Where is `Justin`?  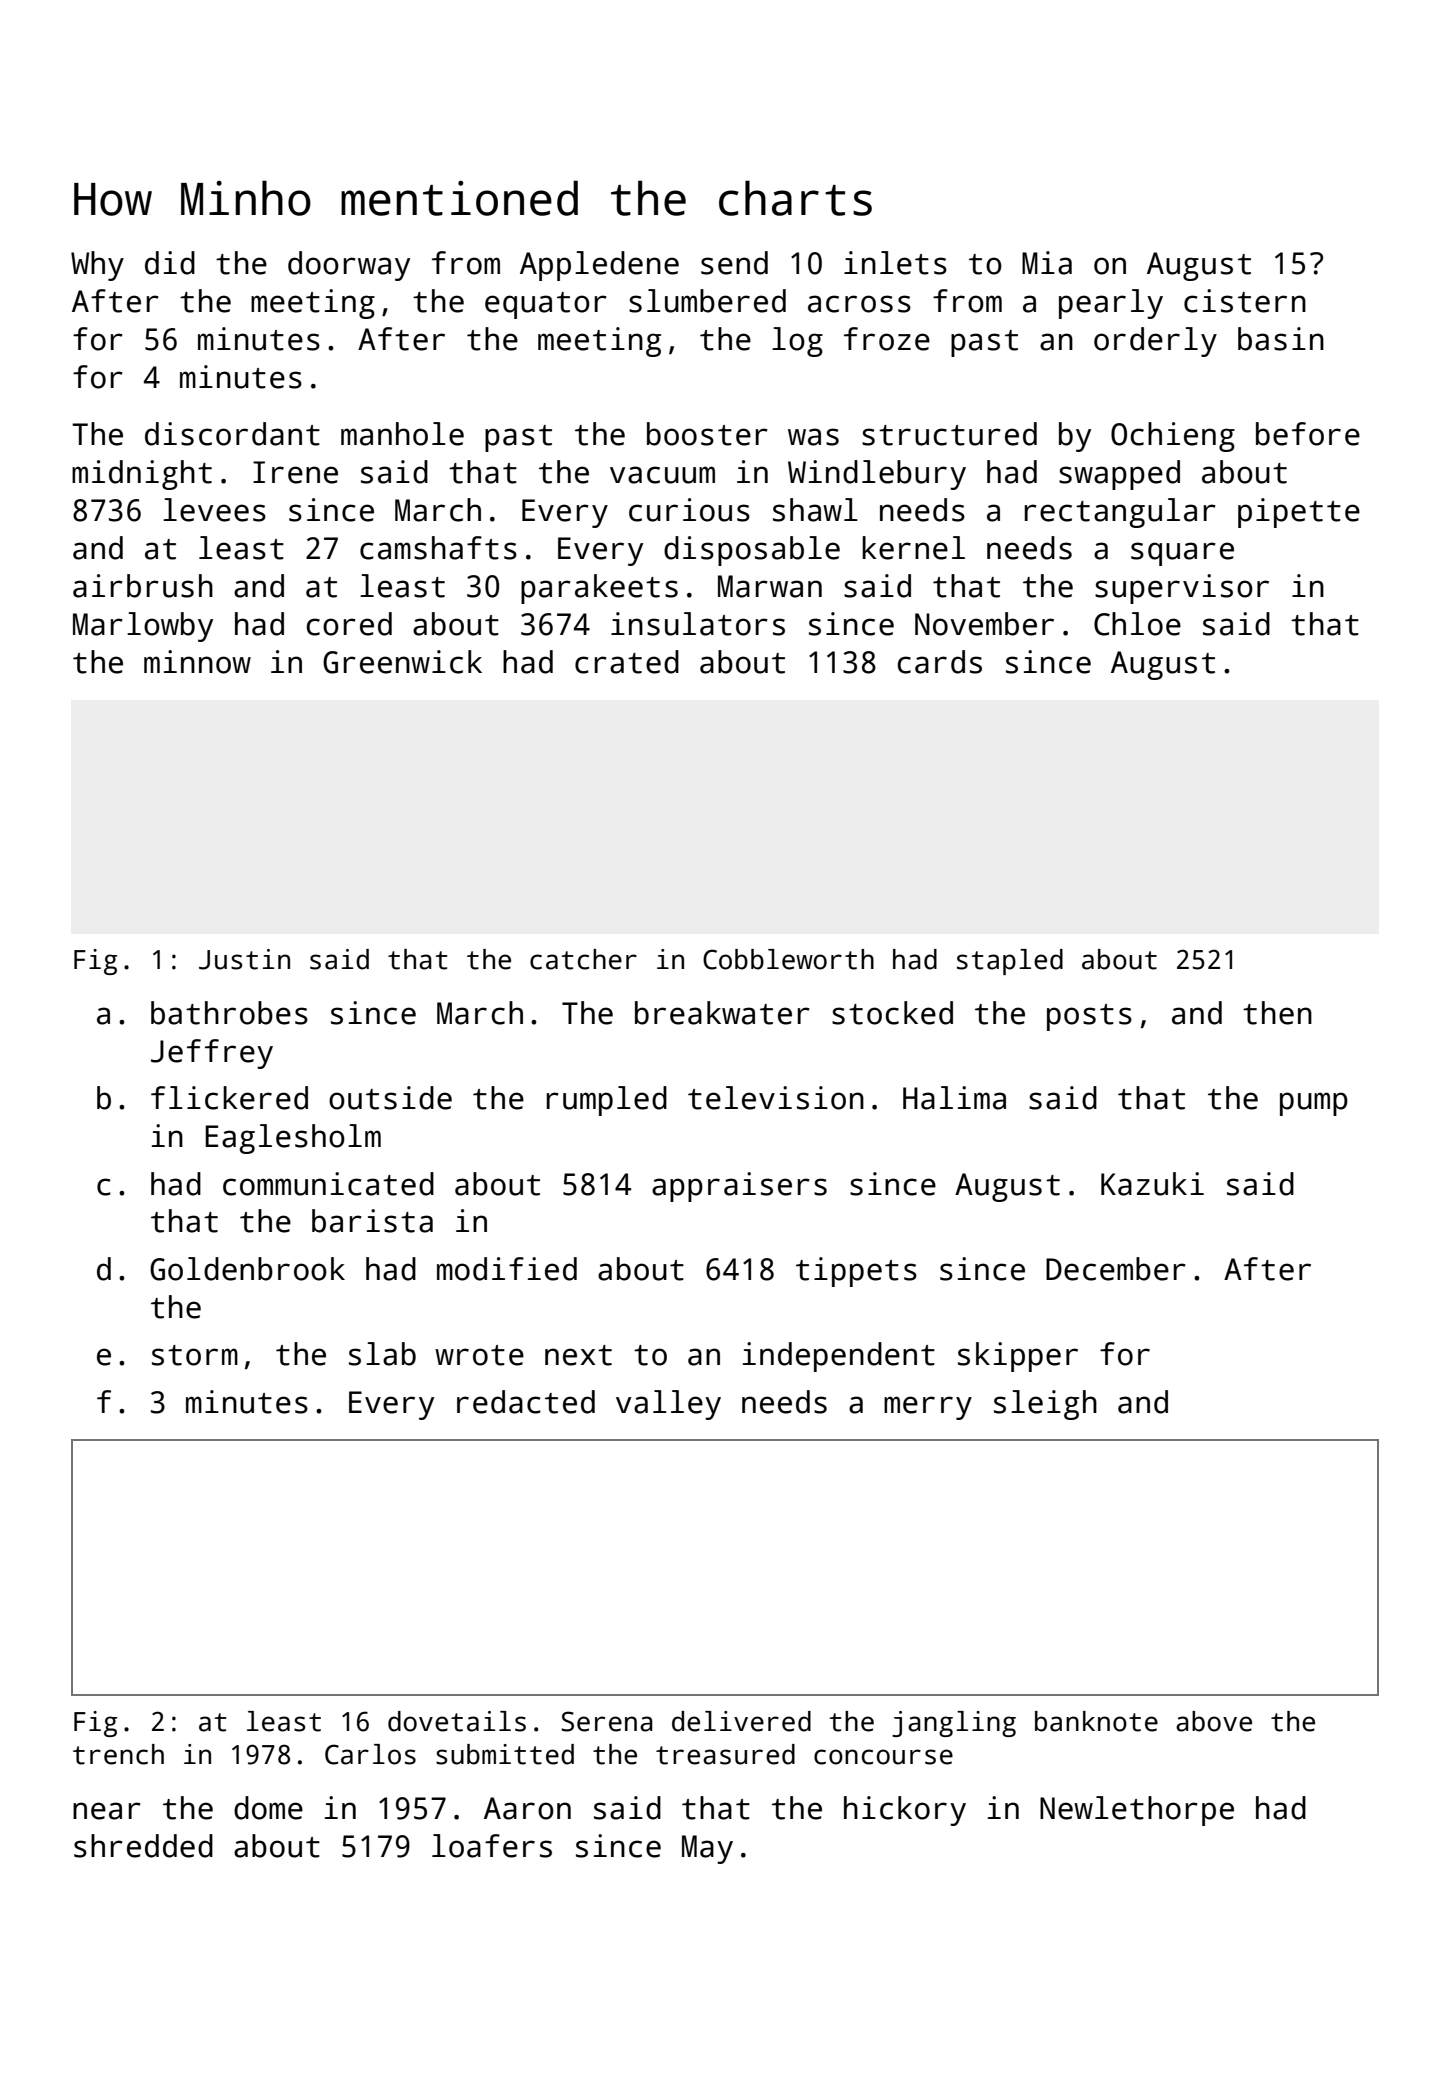 Justin is located at coordinates (244, 959).
